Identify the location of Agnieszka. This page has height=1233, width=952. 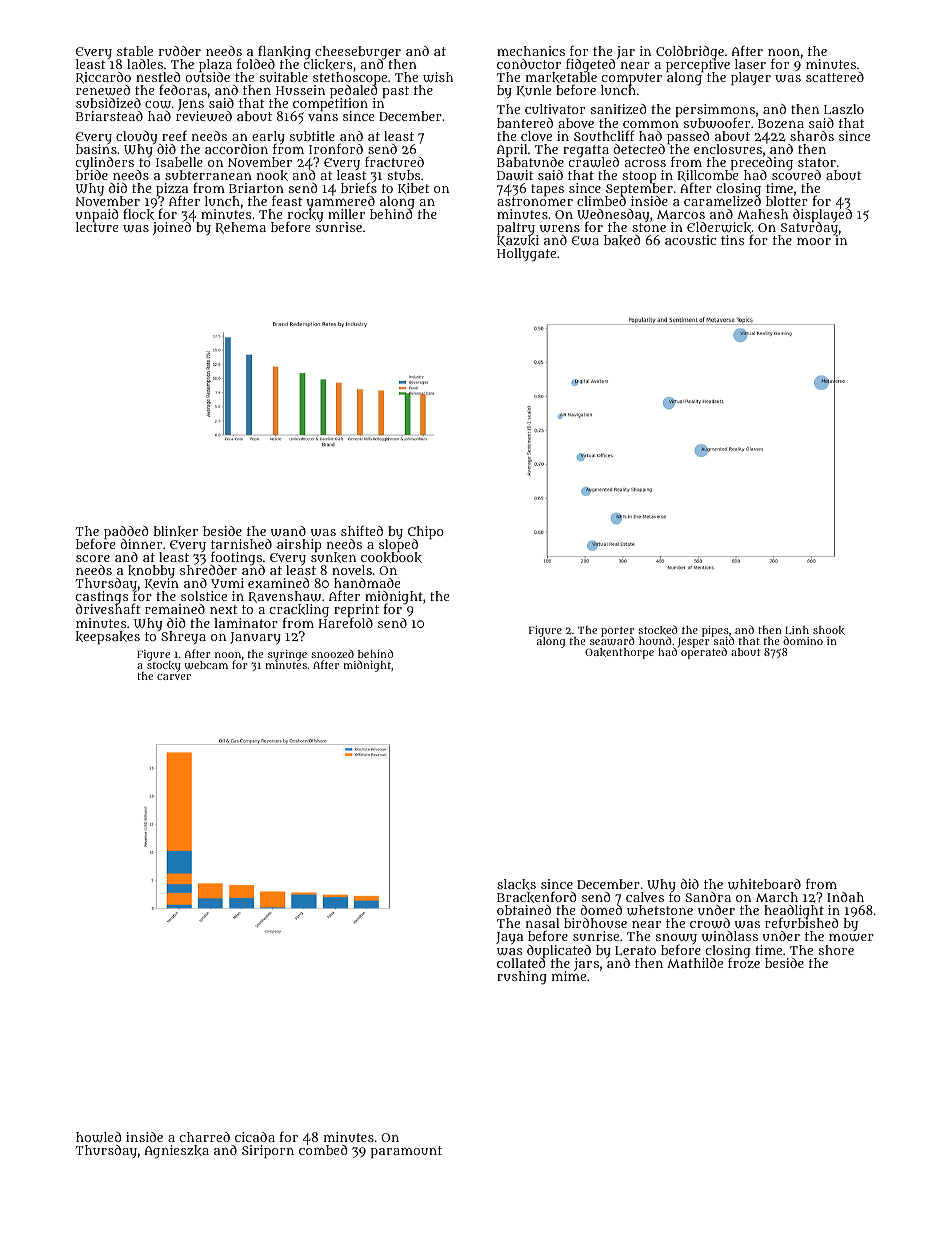
(176, 1152).
